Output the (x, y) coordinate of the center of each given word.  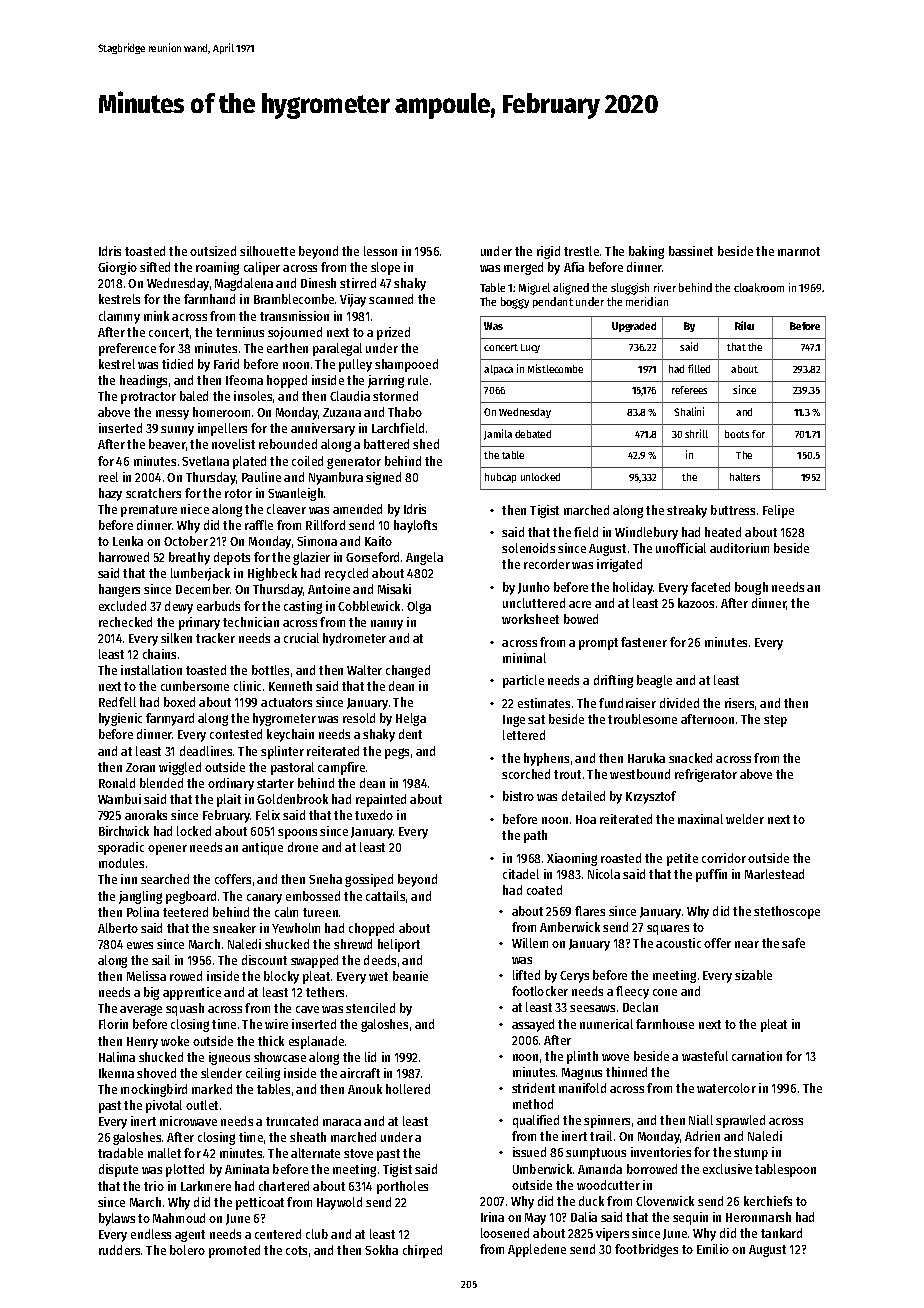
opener (167, 850)
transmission (294, 316)
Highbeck (272, 574)
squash (185, 1009)
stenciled (370, 1008)
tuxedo (374, 815)
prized (393, 333)
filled (699, 368)
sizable (753, 975)
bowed (581, 619)
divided (679, 703)
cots (296, 1250)
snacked (690, 758)
